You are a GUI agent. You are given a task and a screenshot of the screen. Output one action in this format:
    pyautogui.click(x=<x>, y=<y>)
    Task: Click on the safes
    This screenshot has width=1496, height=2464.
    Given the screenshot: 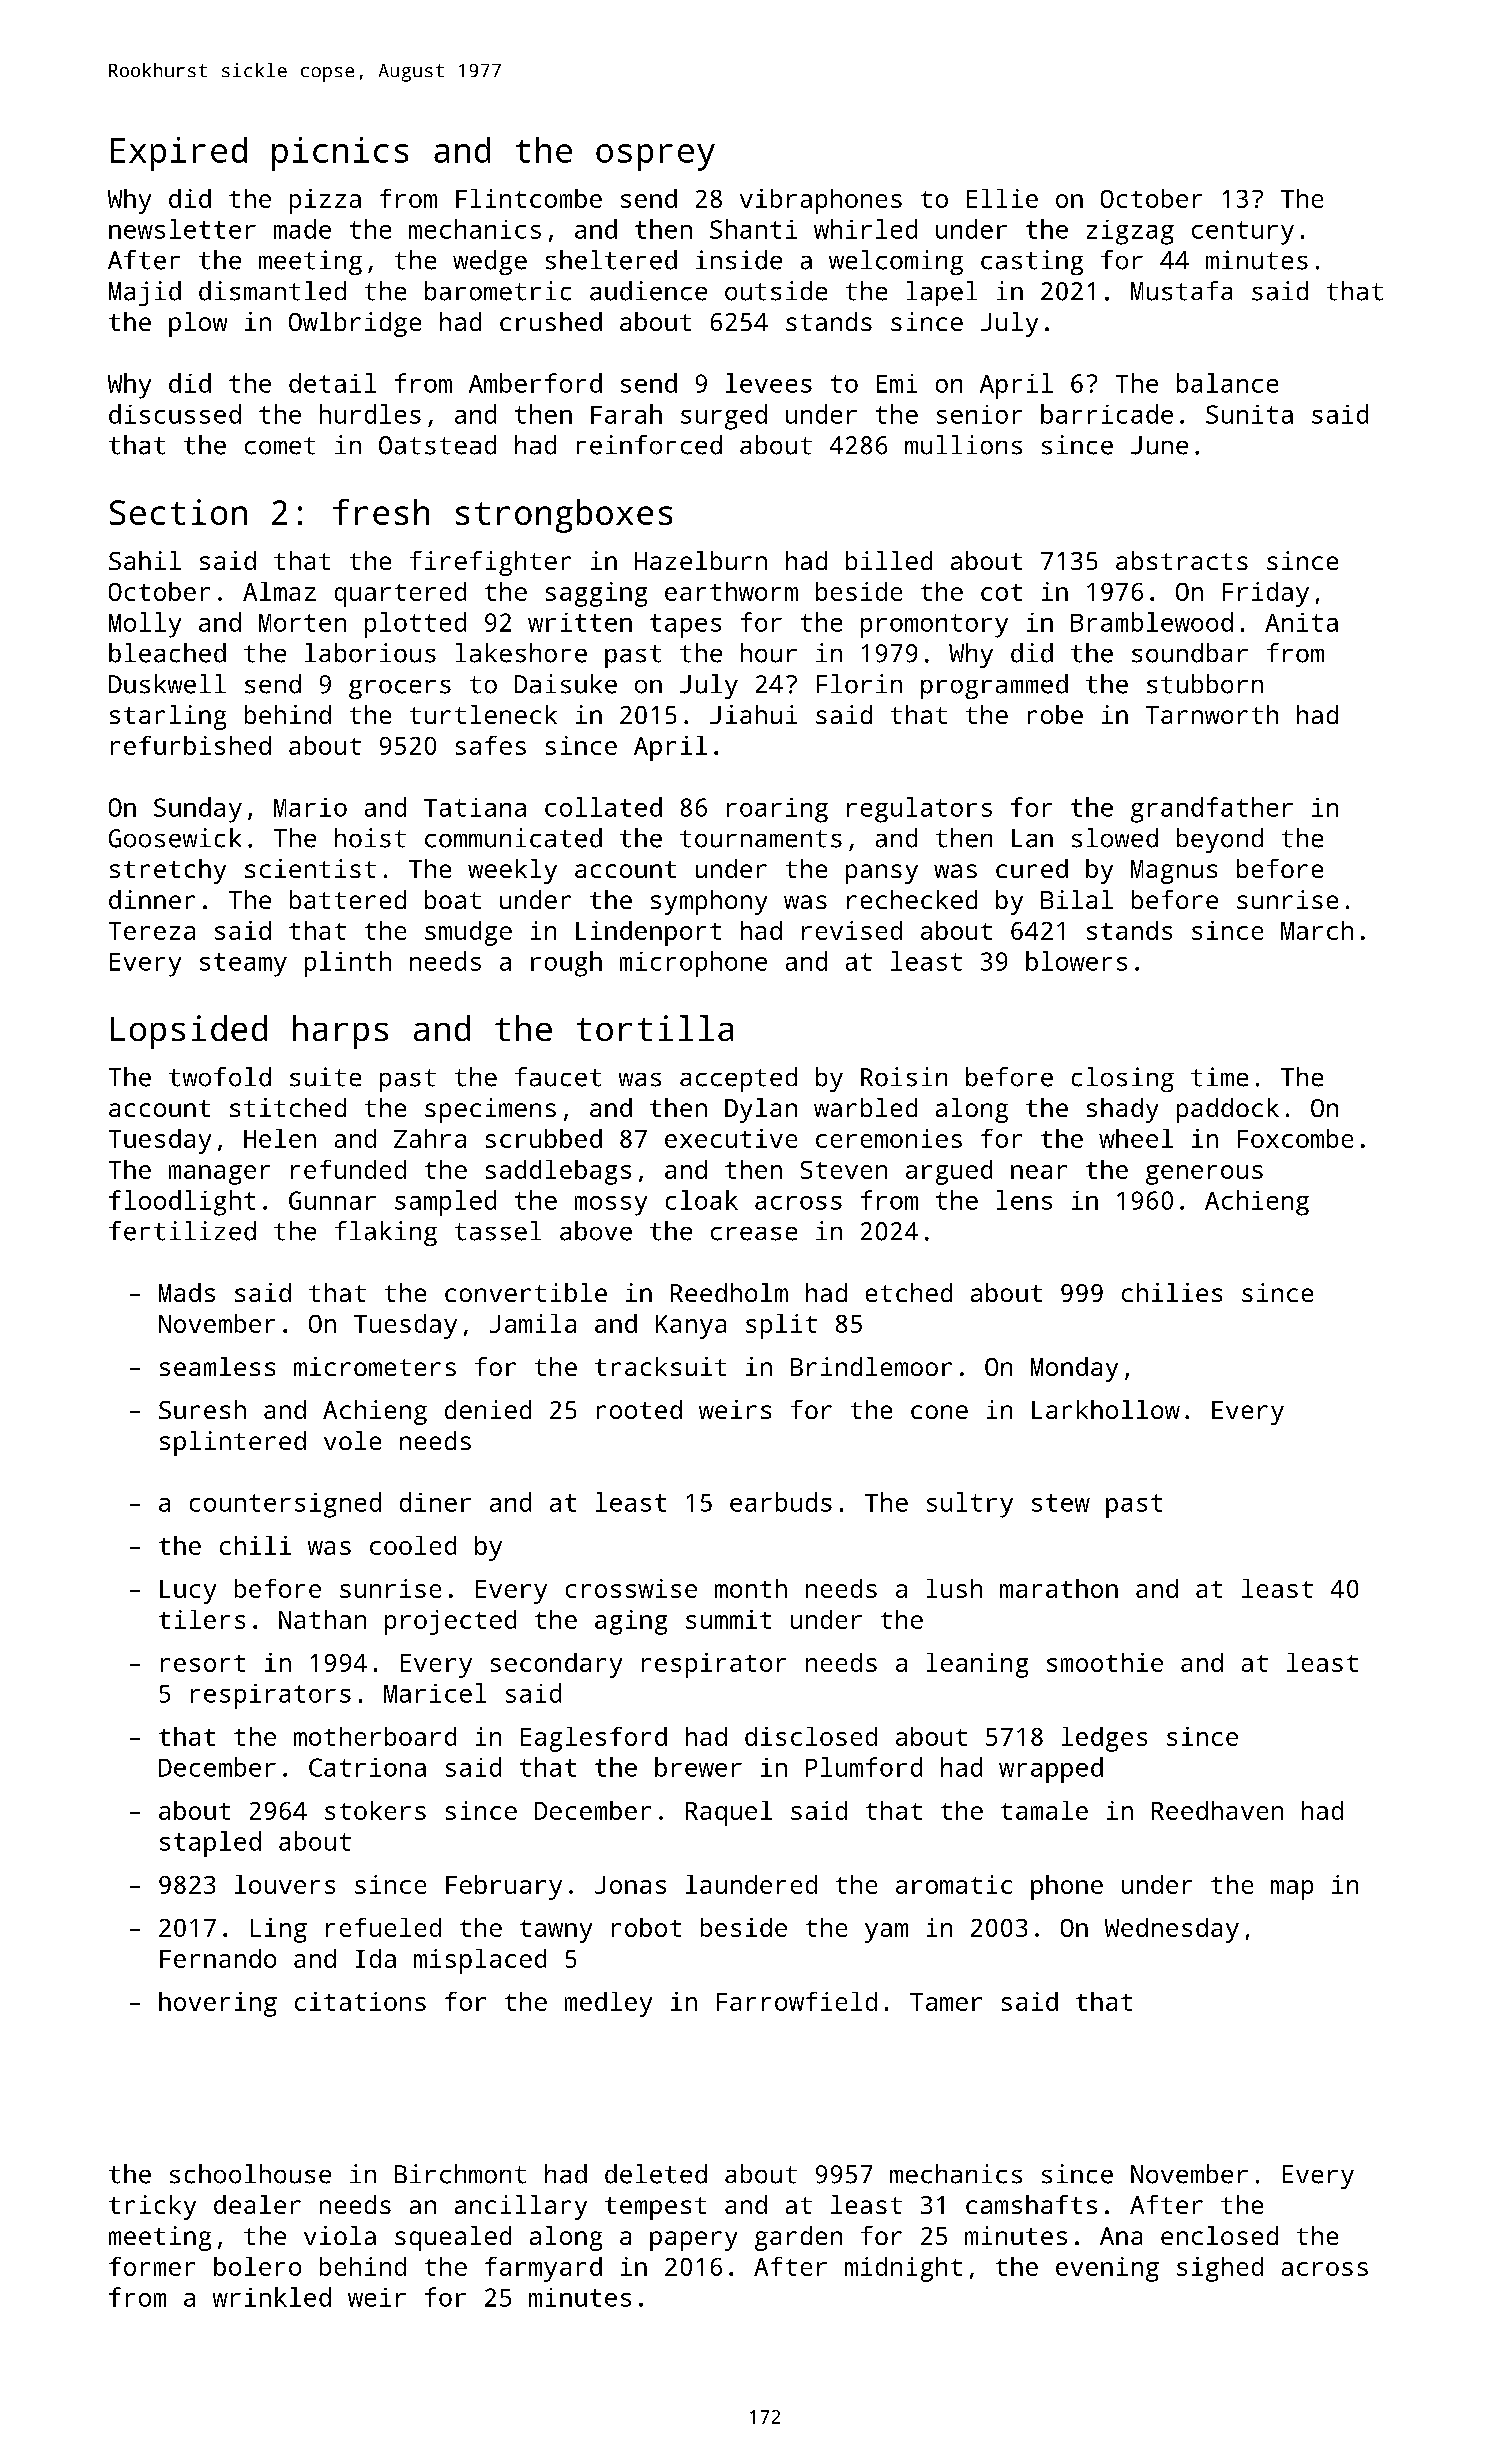 What is the action you would take?
    pyautogui.click(x=491, y=745)
